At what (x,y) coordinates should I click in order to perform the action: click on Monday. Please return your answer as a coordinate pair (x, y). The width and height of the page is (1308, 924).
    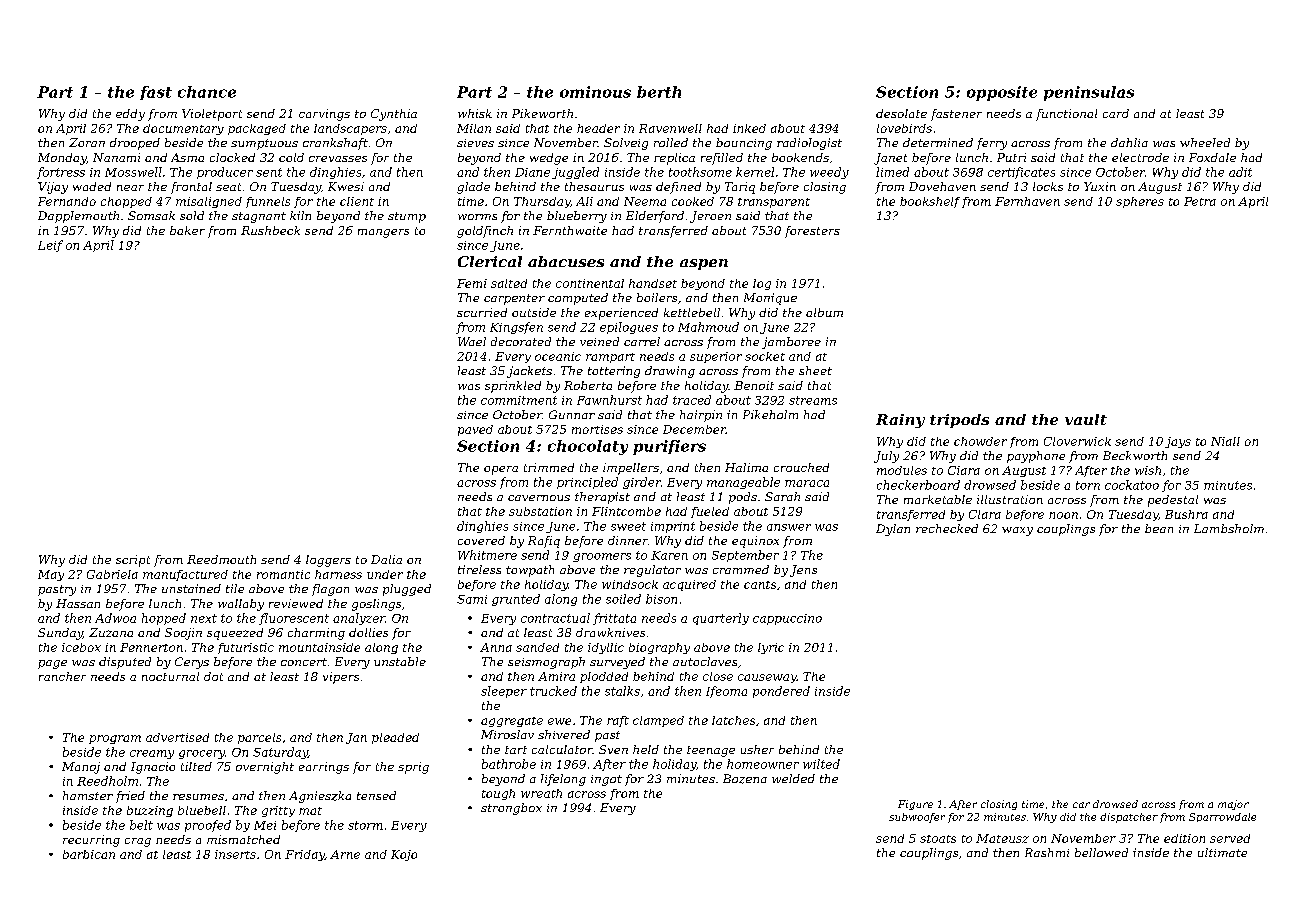
    Looking at the image, I should click on (62, 159).
